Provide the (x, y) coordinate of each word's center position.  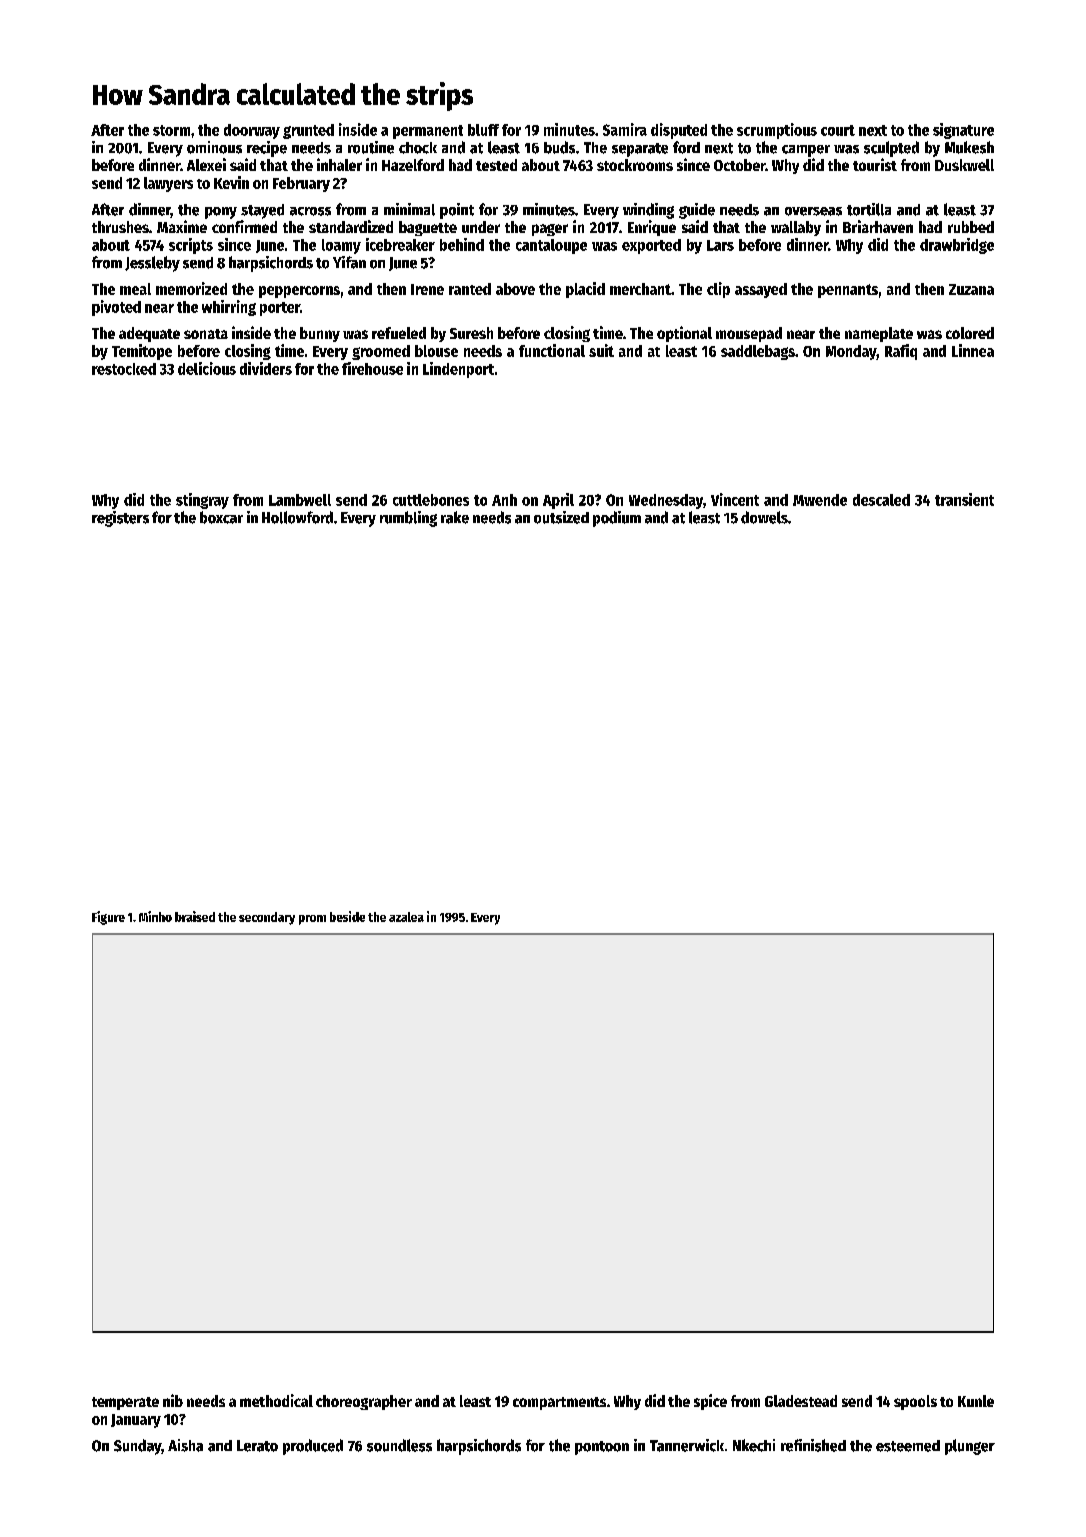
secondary (267, 918)
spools (915, 1402)
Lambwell (300, 500)
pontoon (602, 1448)
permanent (428, 132)
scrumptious (777, 131)
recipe (267, 149)
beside (347, 916)
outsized (561, 517)
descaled (881, 500)
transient (964, 499)
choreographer (364, 1402)
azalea (406, 917)
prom (312, 920)
